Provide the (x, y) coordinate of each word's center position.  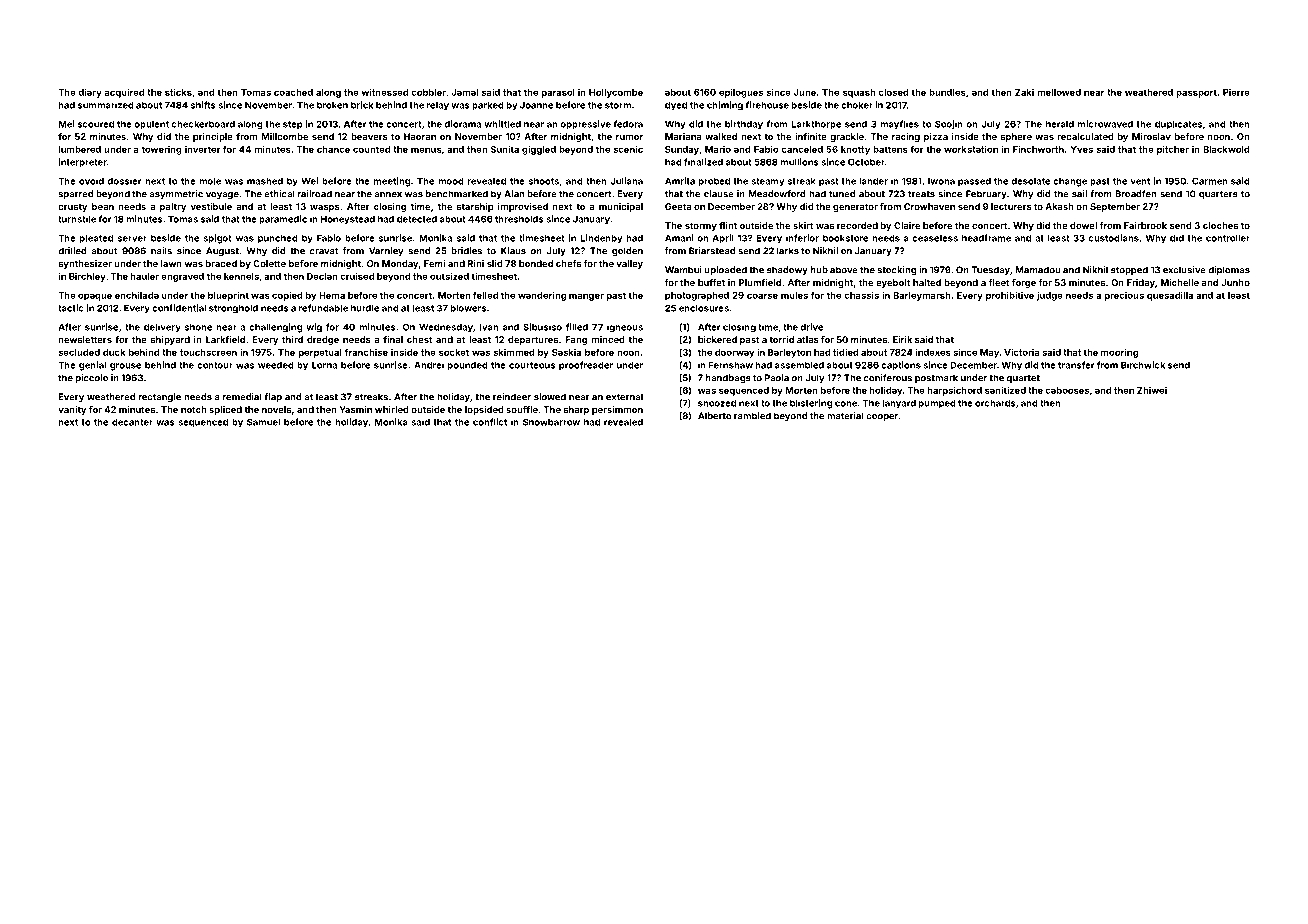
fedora (628, 124)
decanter (132, 422)
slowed (550, 397)
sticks (178, 92)
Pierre (1236, 92)
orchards (995, 403)
